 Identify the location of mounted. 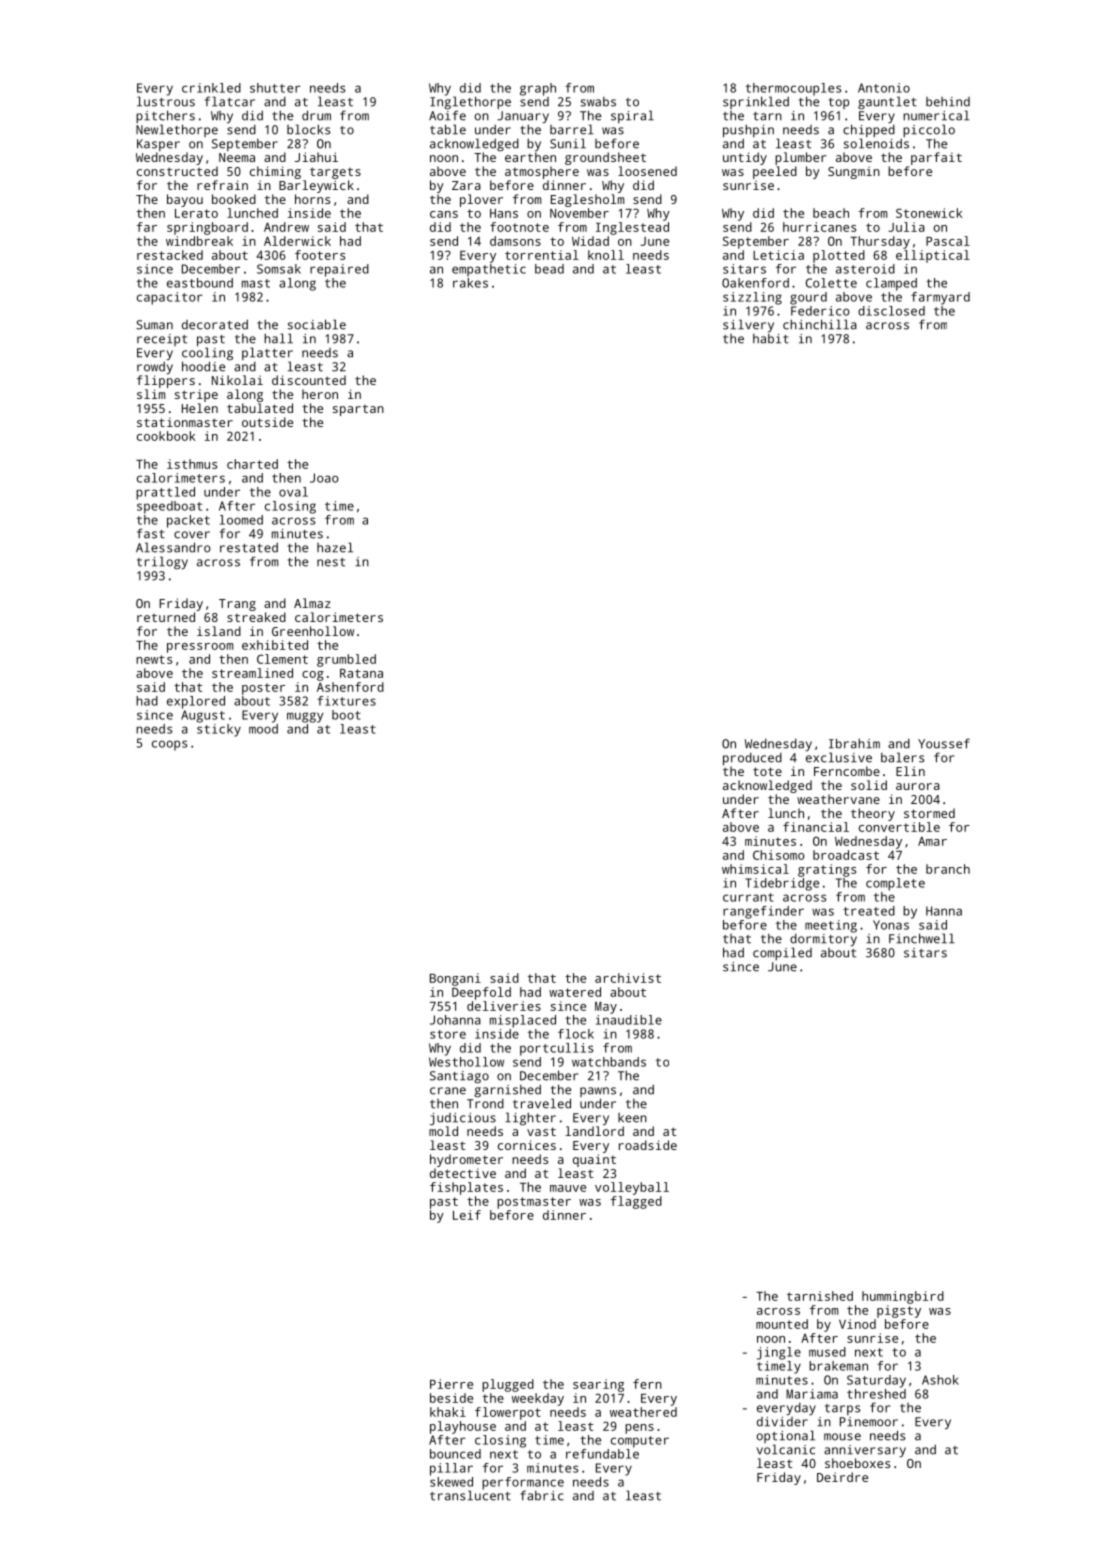
(782, 1324).
